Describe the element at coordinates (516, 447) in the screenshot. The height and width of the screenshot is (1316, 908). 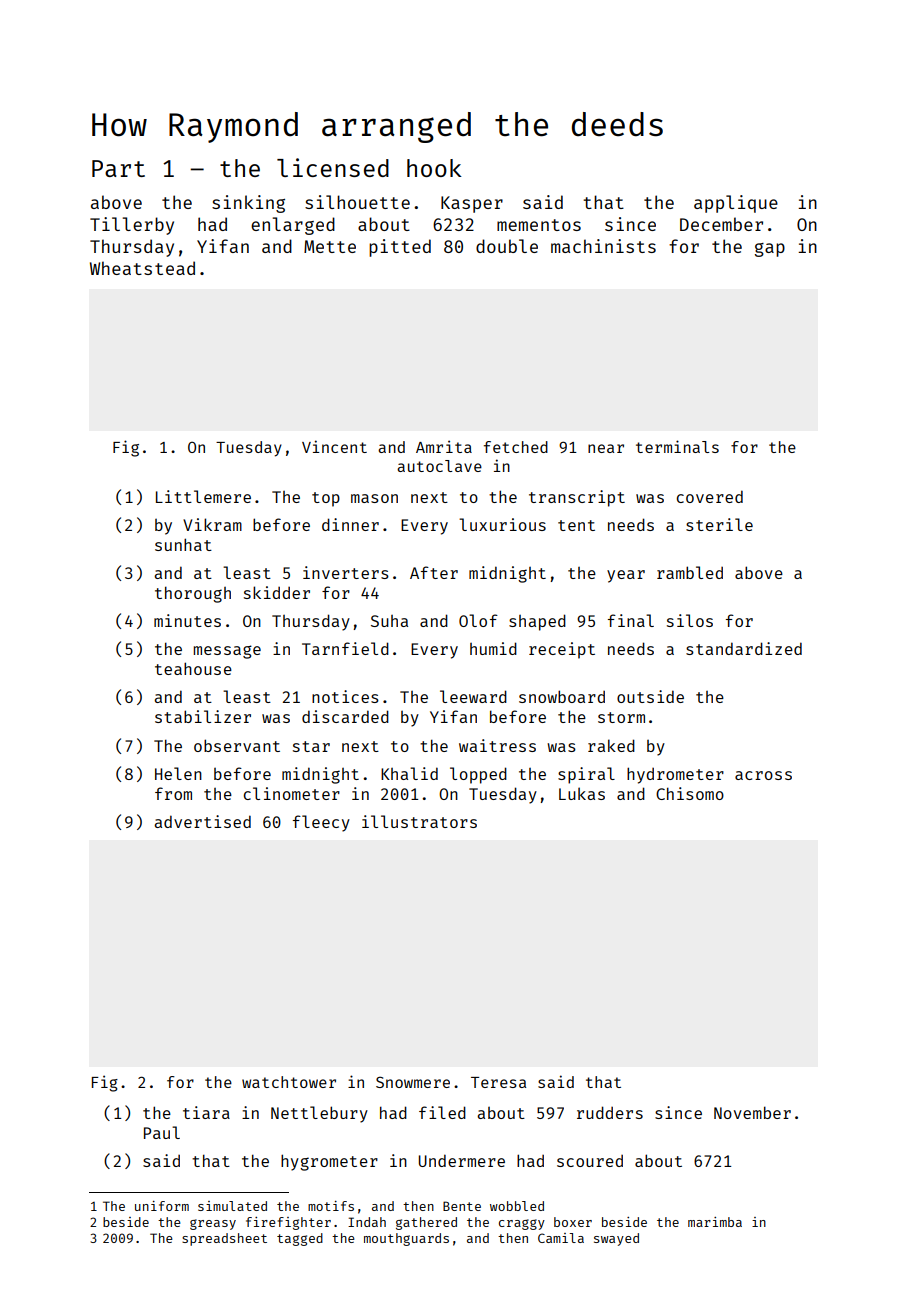
I see `fetched` at that location.
